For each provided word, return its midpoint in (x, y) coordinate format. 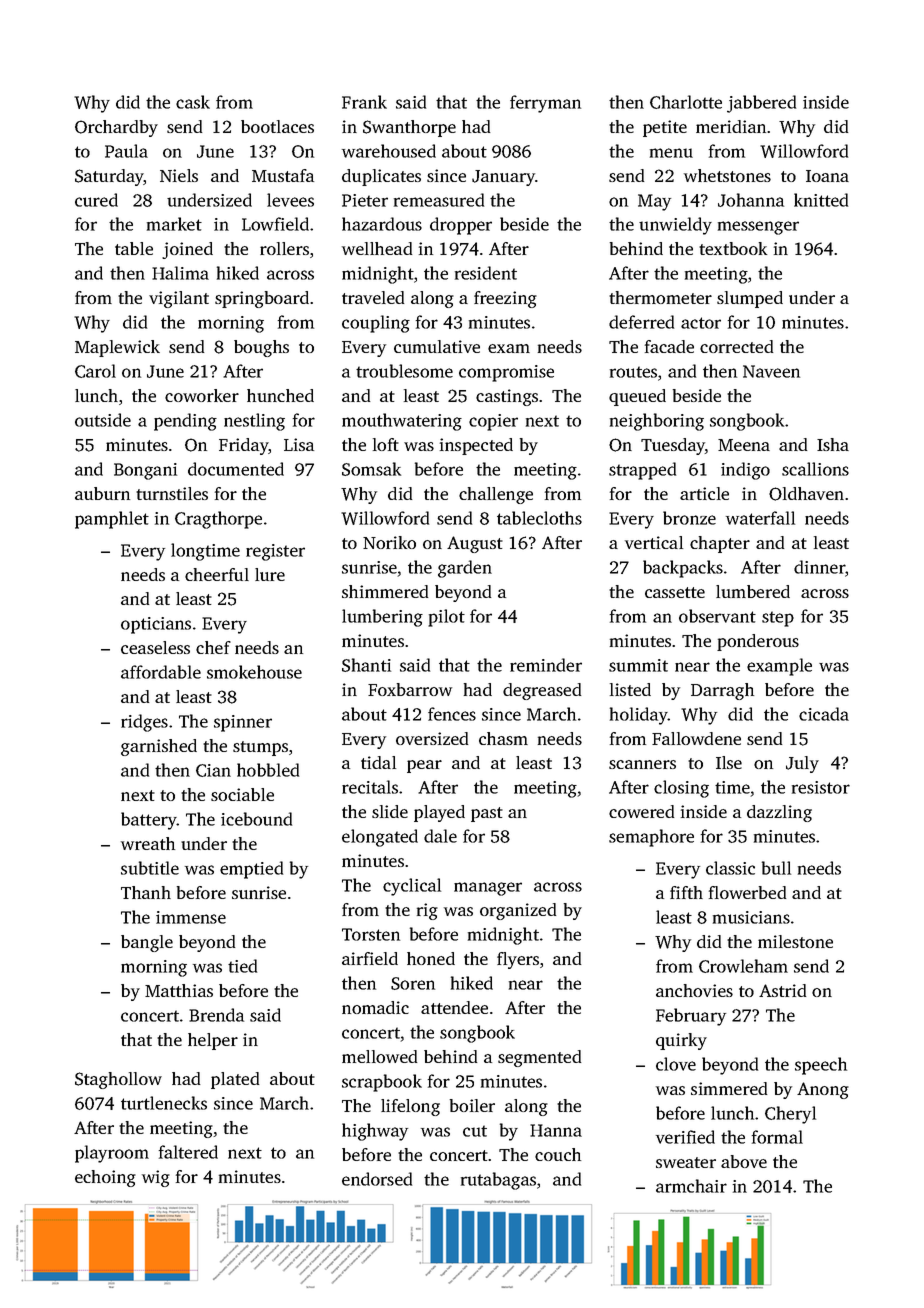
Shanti (366, 665)
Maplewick (117, 348)
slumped (750, 299)
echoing (105, 1178)
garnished (159, 747)
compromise (506, 373)
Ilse (729, 762)
